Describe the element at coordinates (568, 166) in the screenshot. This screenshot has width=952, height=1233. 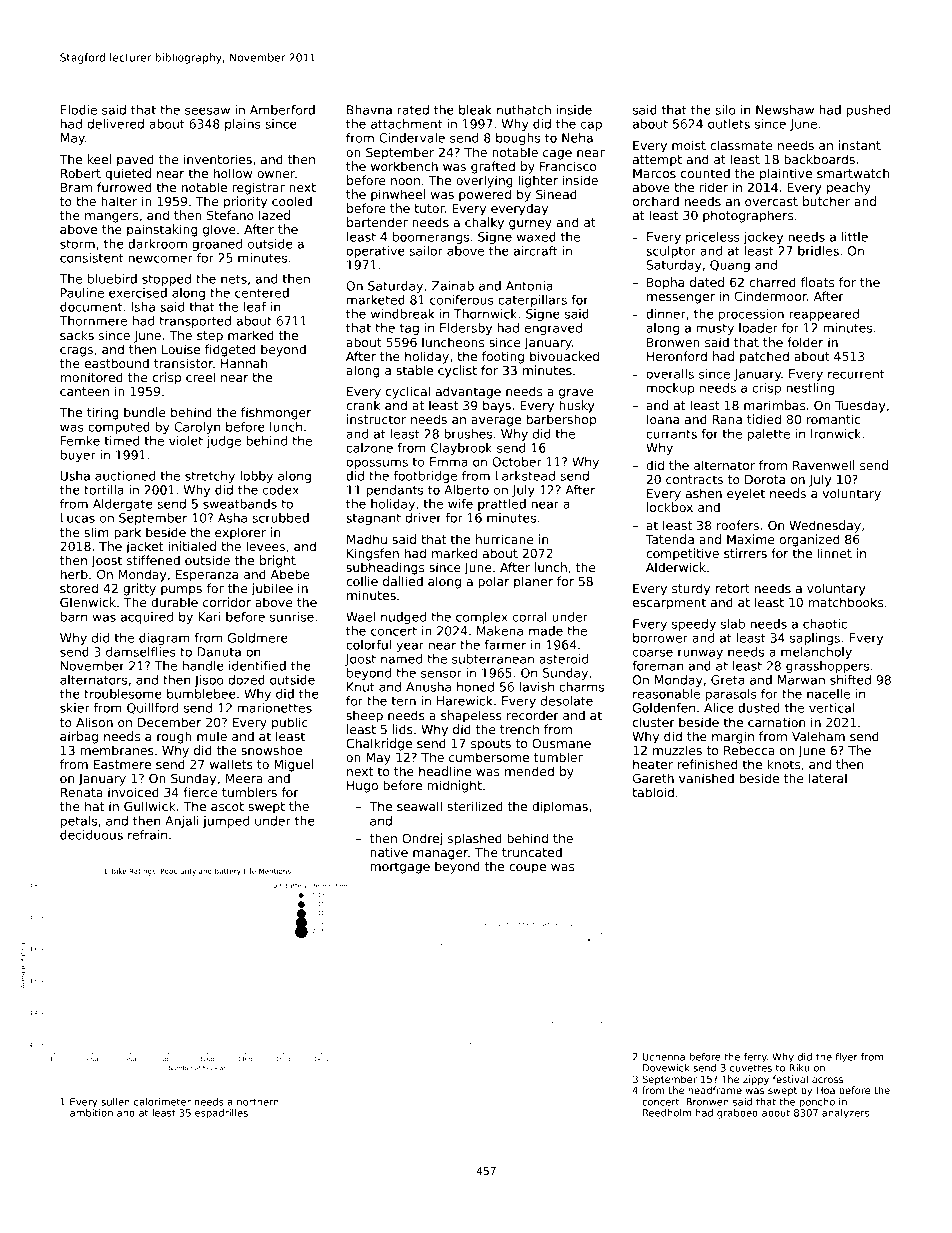
I see `Francisco` at that location.
